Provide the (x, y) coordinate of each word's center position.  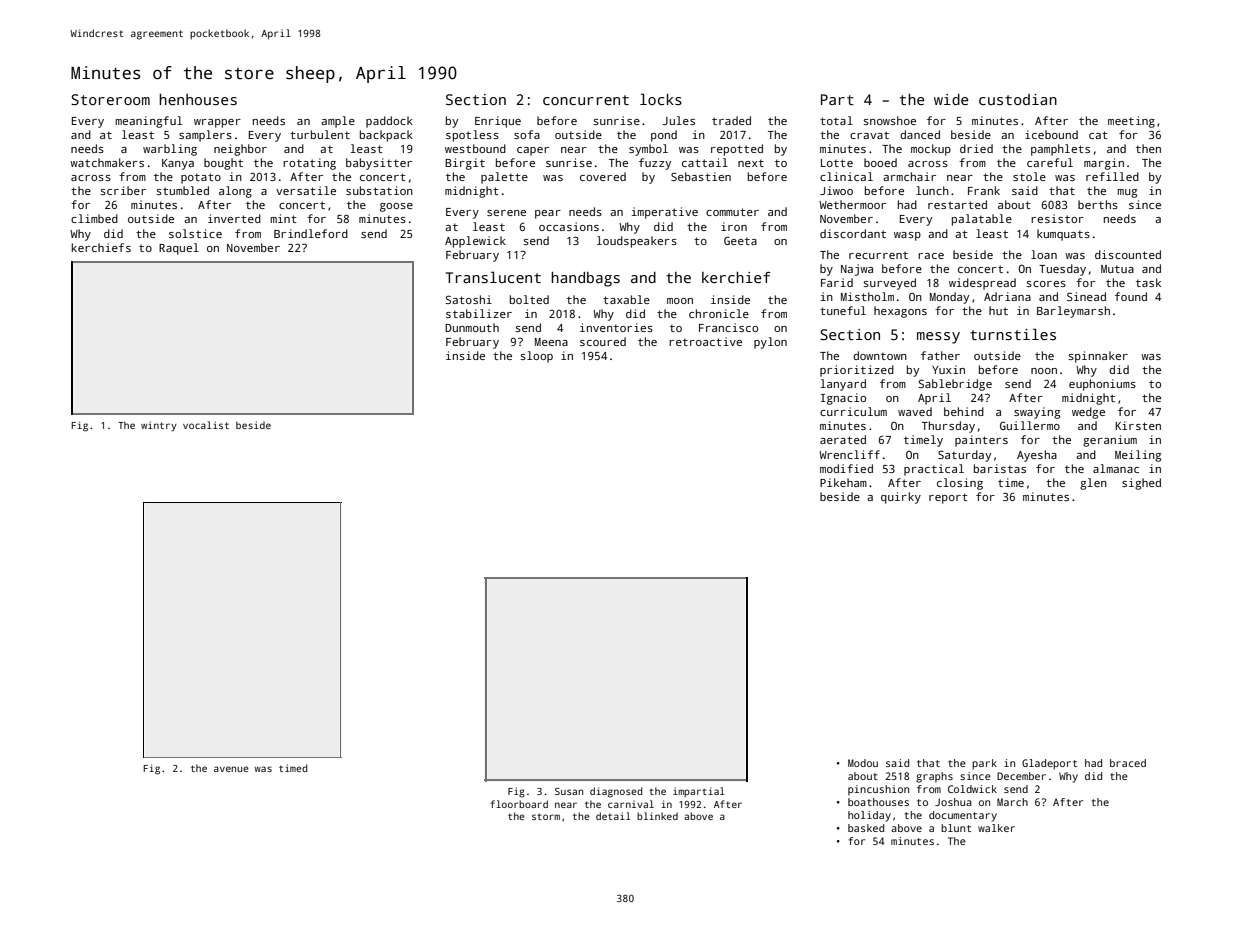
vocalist (206, 425)
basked (866, 828)
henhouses (198, 99)
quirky (901, 498)
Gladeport (1049, 764)
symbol (648, 150)
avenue (231, 769)
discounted (1128, 254)
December (1021, 776)
